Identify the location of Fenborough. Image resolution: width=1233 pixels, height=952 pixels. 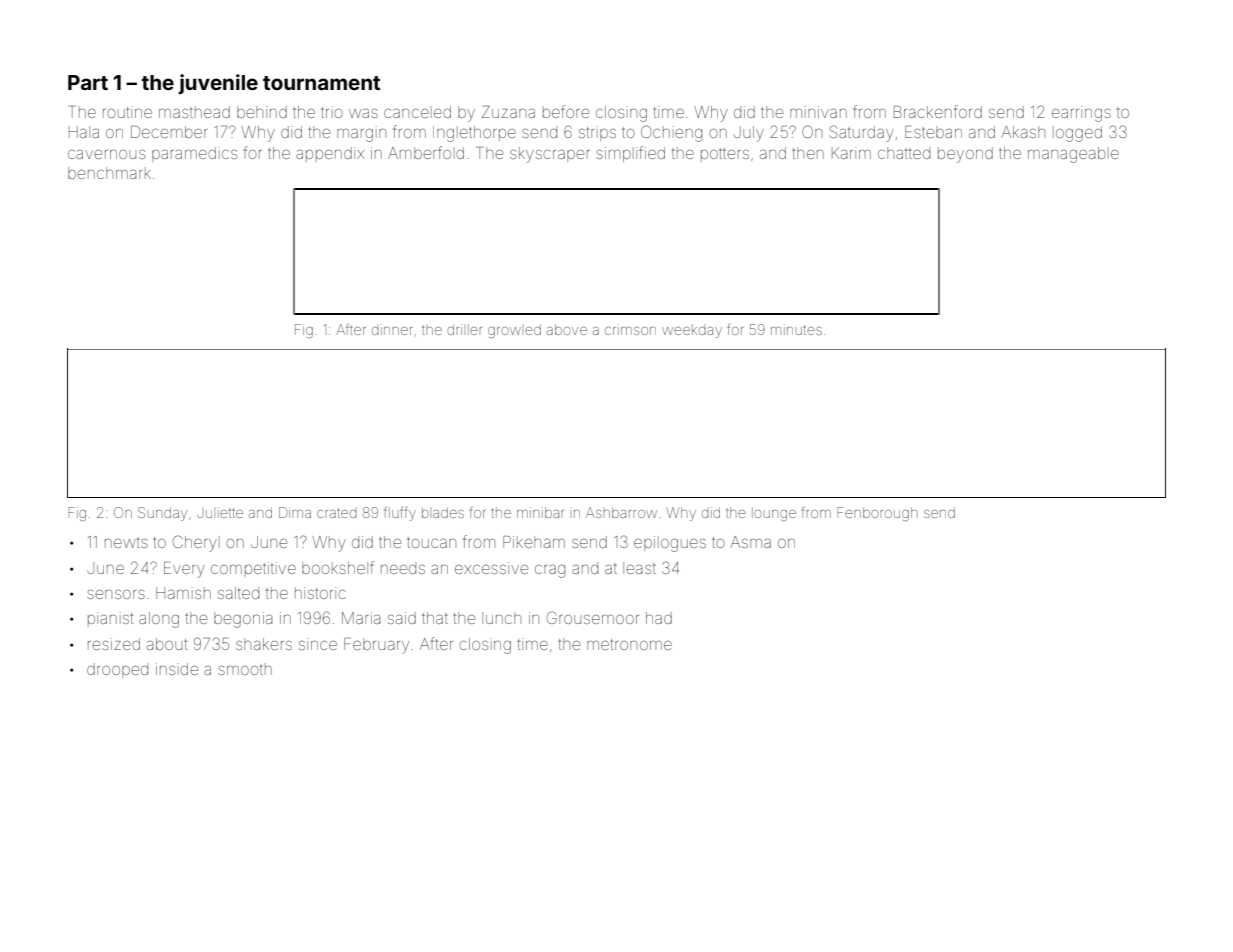
(877, 514).
